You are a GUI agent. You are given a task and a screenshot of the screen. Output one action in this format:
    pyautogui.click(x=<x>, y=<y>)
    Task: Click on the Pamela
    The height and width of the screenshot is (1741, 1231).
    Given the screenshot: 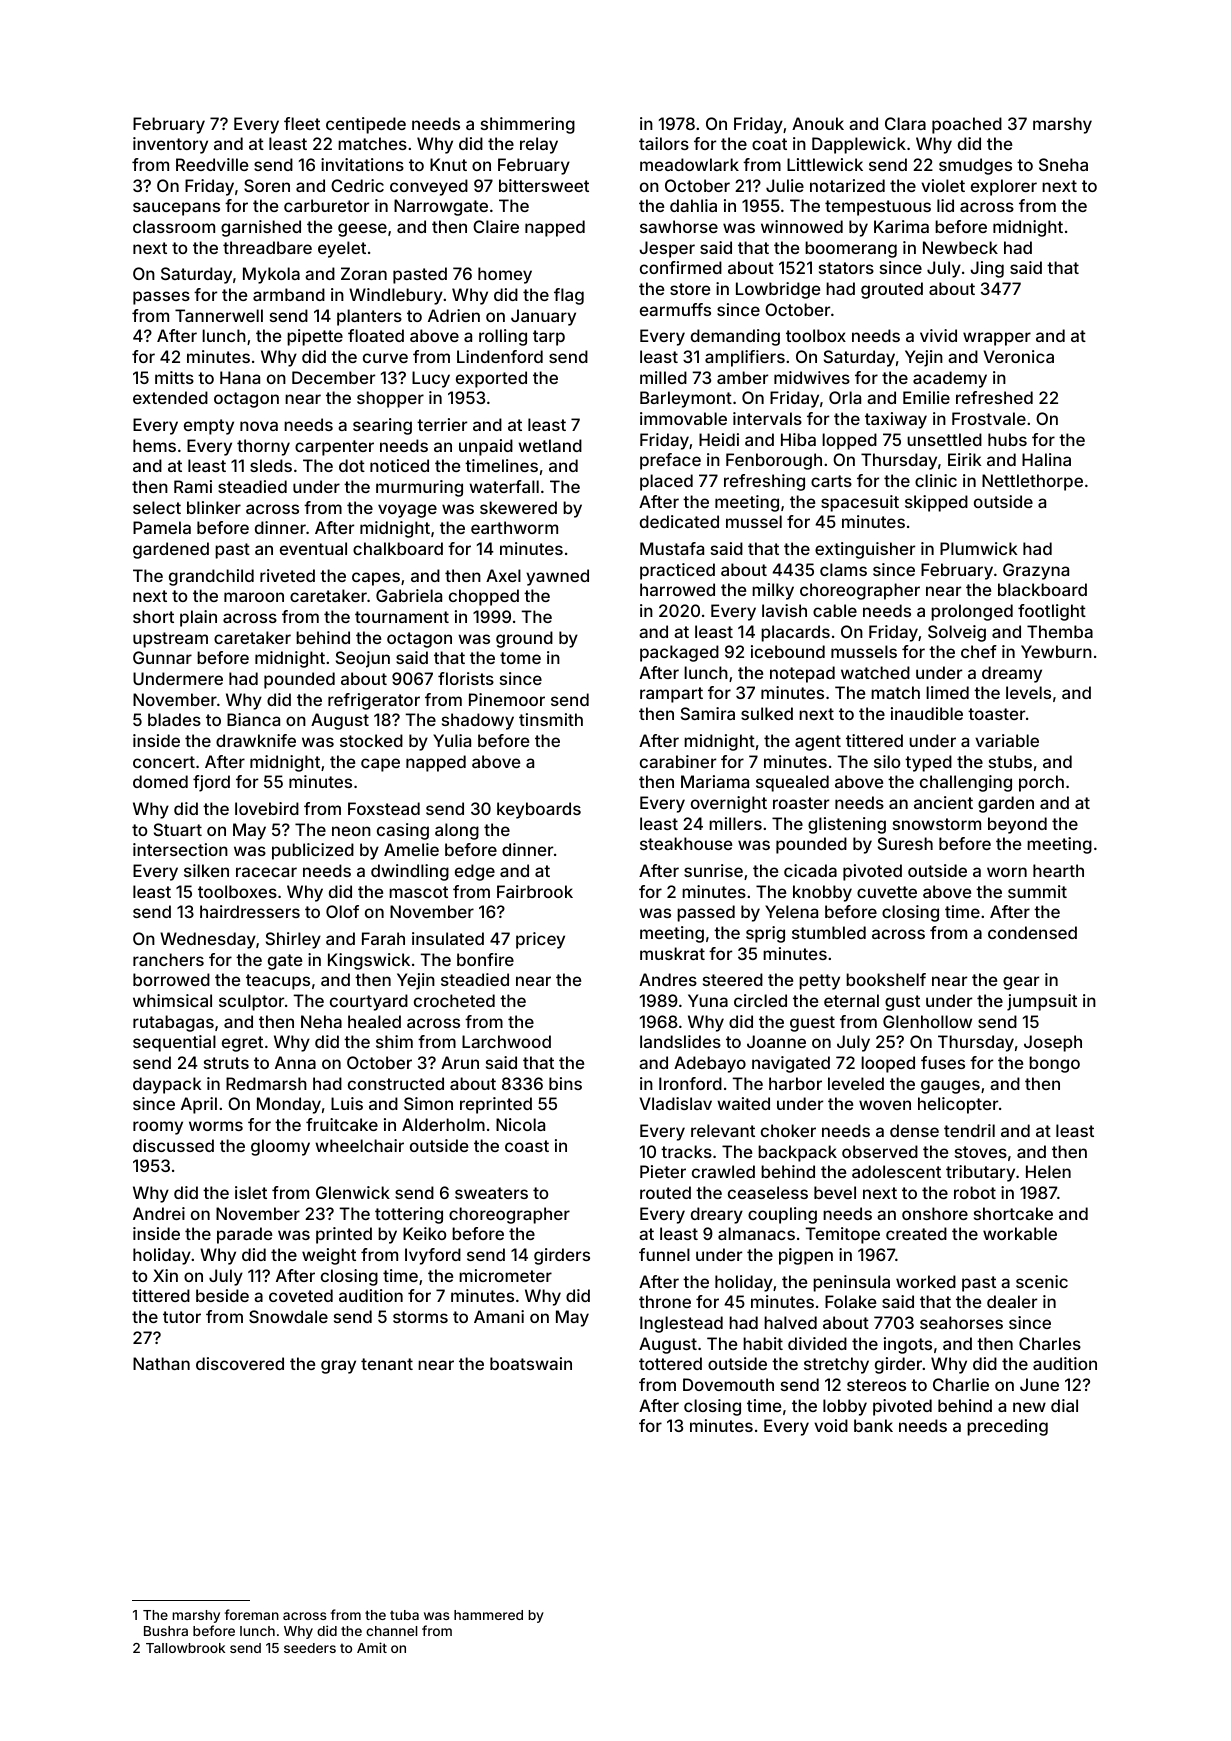 What is the action you would take?
    pyautogui.click(x=162, y=527)
